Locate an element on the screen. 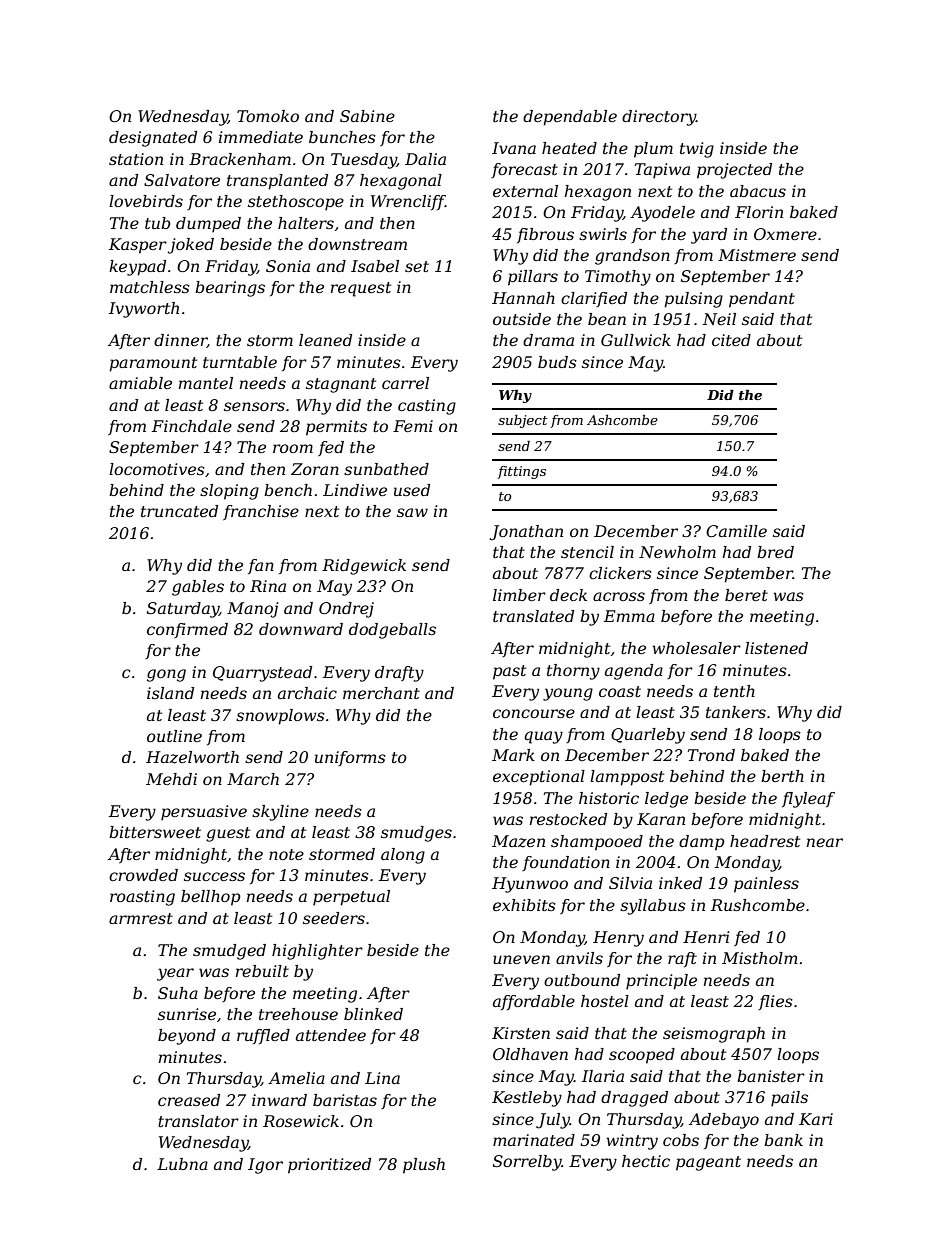 This screenshot has width=952, height=1233. Lubna is located at coordinates (182, 1164).
